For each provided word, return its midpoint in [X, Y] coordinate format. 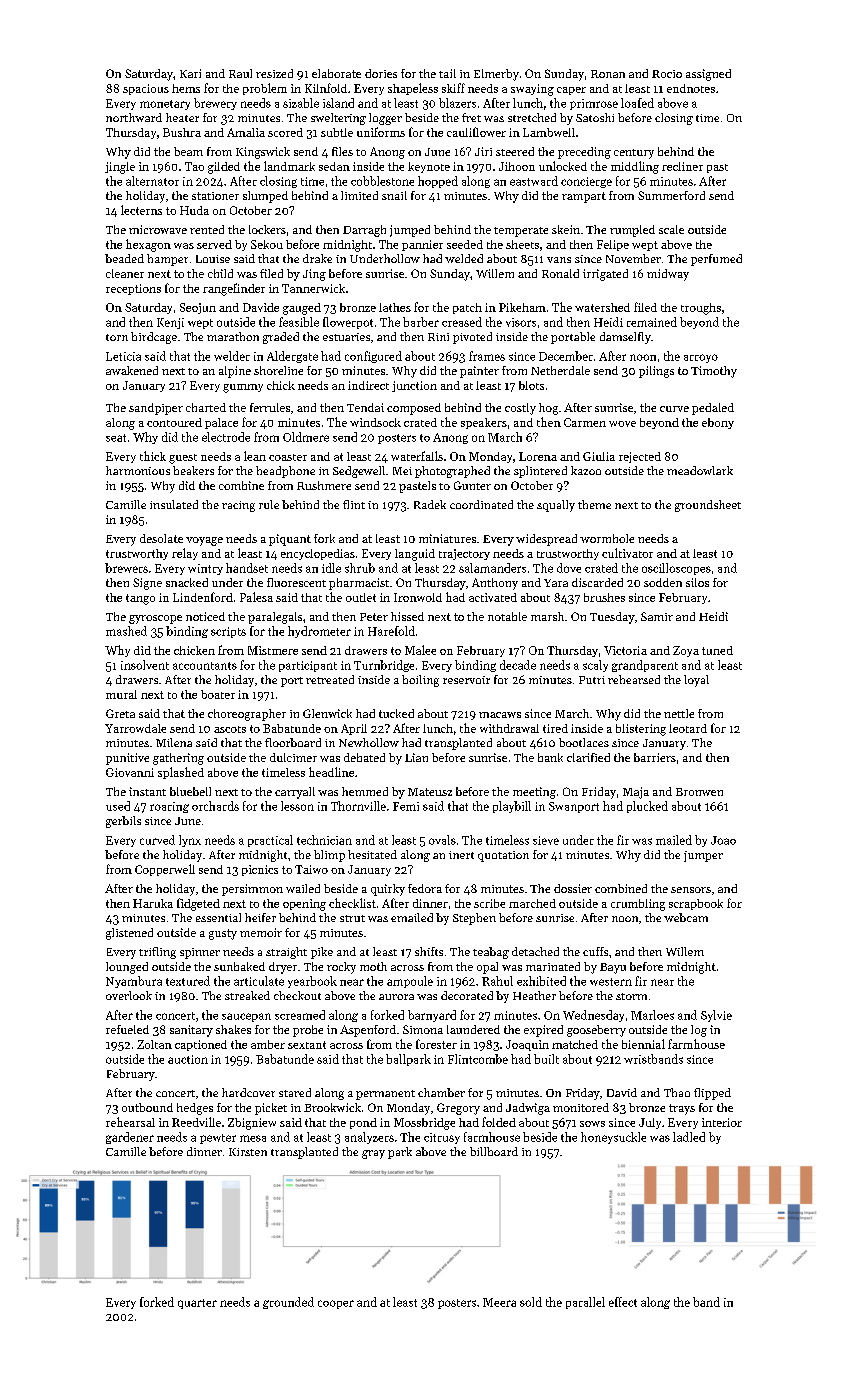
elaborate [336, 73]
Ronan [608, 74]
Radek [430, 504]
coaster [288, 457]
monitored [581, 1107]
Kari [190, 73]
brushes [604, 597]
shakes [233, 1029]
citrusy [442, 1138]
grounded [288, 1303]
